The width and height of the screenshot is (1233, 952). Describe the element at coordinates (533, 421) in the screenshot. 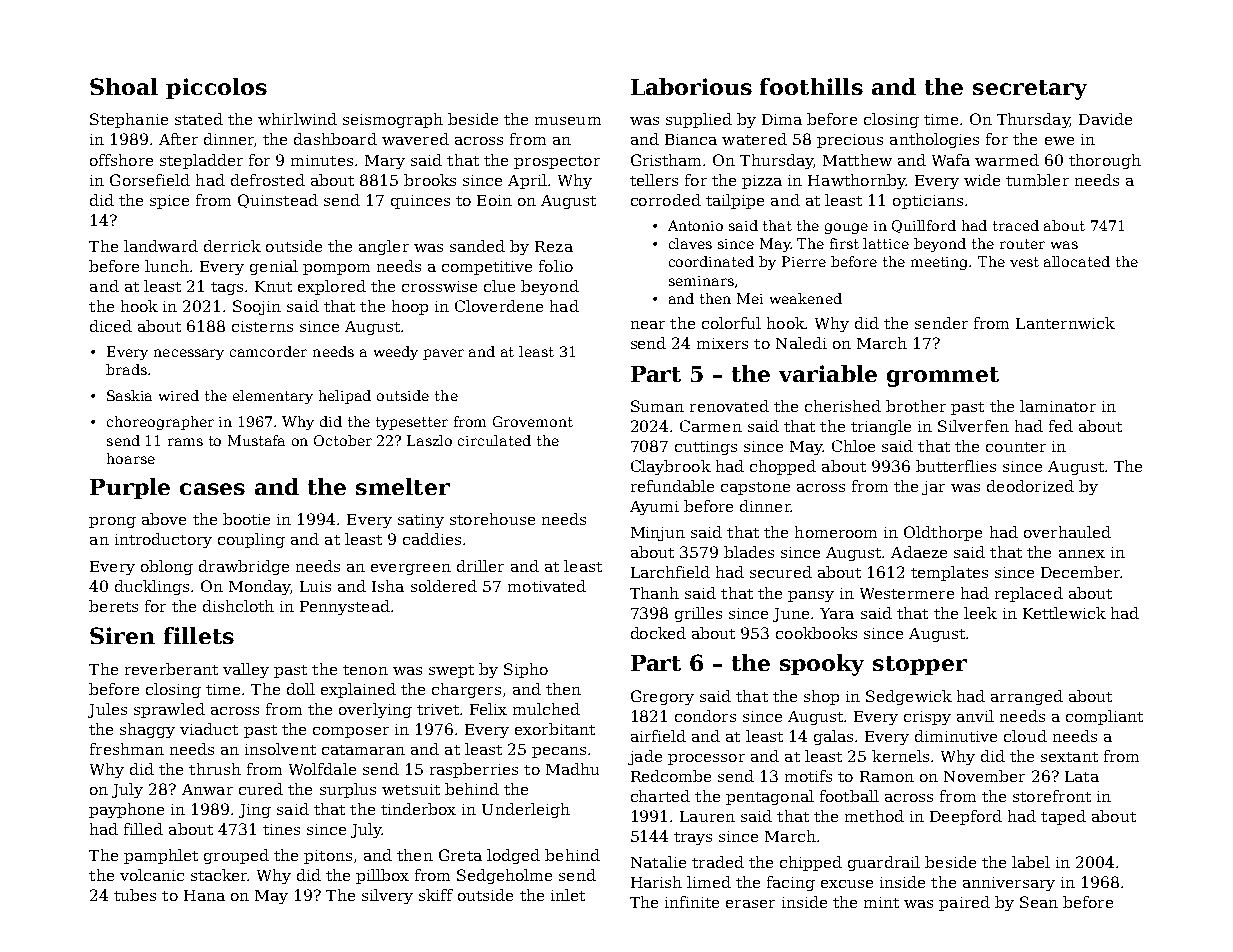

I see `Grovemont` at that location.
